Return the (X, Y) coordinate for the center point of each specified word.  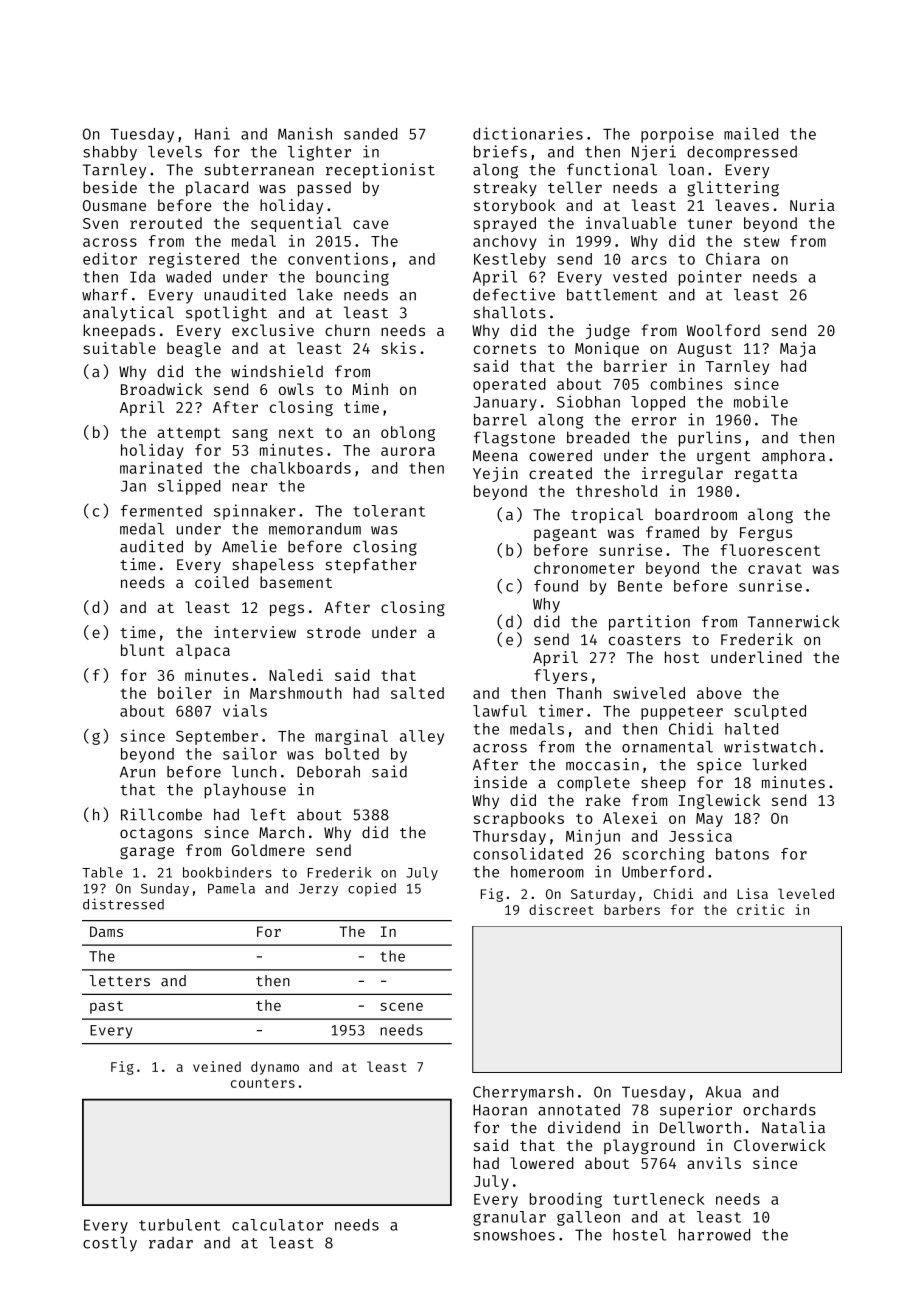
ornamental (667, 747)
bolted (352, 754)
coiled (221, 582)
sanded (370, 134)
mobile (761, 401)
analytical (128, 314)
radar (171, 1243)
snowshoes (514, 1235)
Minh (370, 389)
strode (334, 632)
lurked (779, 764)
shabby (110, 153)
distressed (123, 904)
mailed (751, 133)
